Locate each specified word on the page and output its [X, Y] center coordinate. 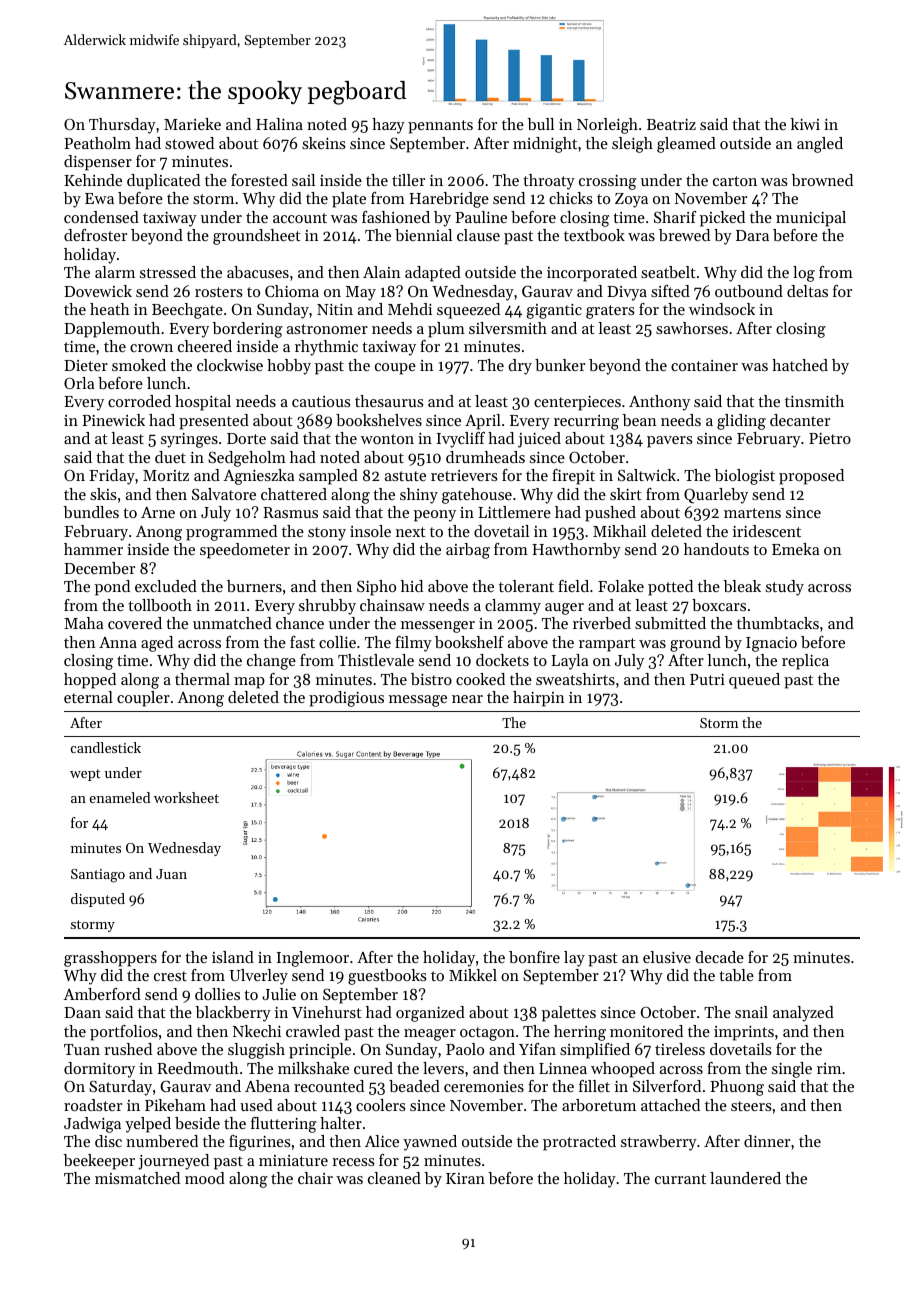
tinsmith [814, 401]
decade [719, 957]
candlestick [106, 747]
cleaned [394, 1178]
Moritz [166, 475]
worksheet [186, 797]
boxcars [719, 605]
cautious [321, 401]
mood [205, 1178]
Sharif [675, 217]
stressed [168, 272]
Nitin [335, 309]
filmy [413, 644]
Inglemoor [313, 959]
